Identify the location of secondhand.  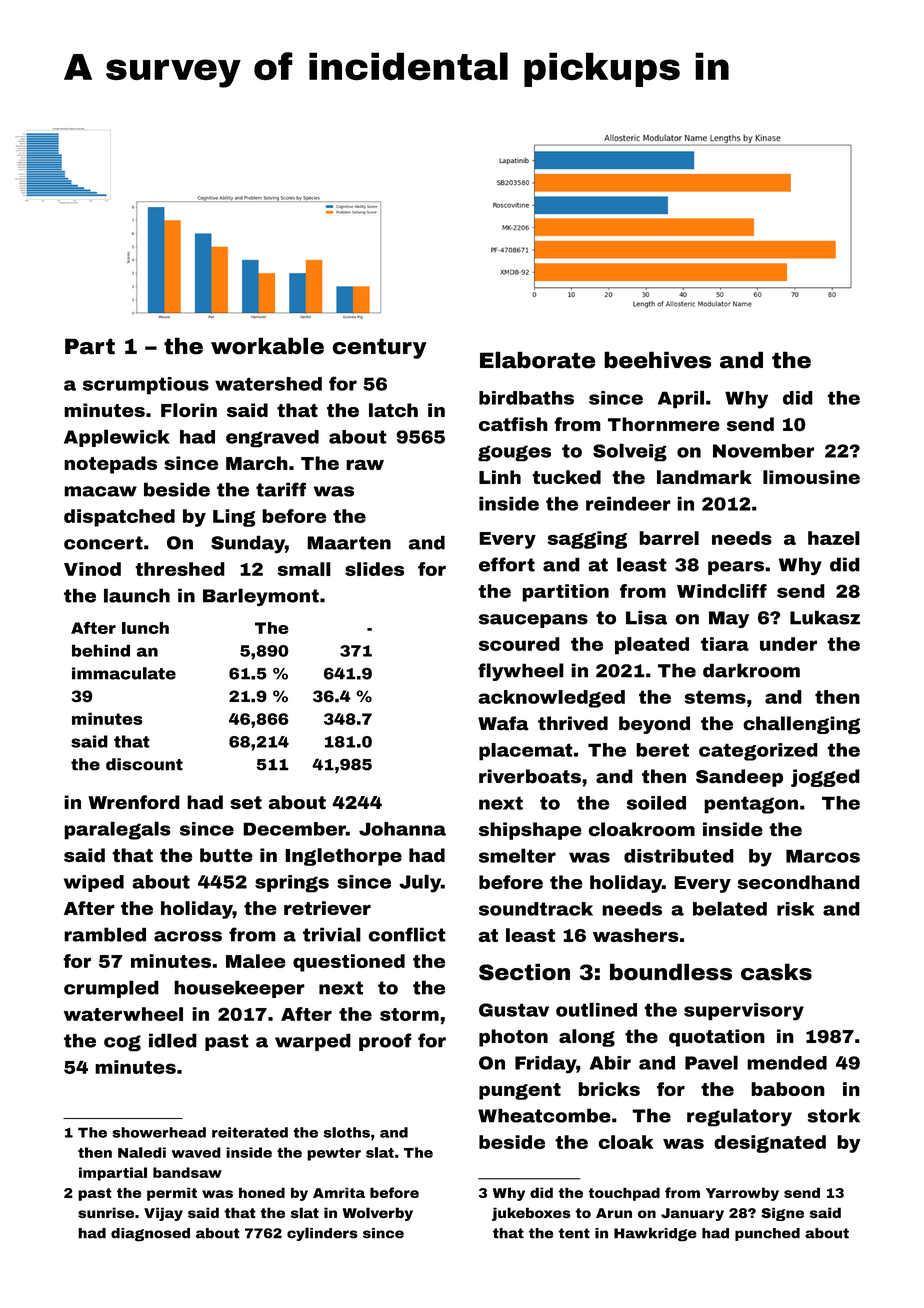
(798, 882).
